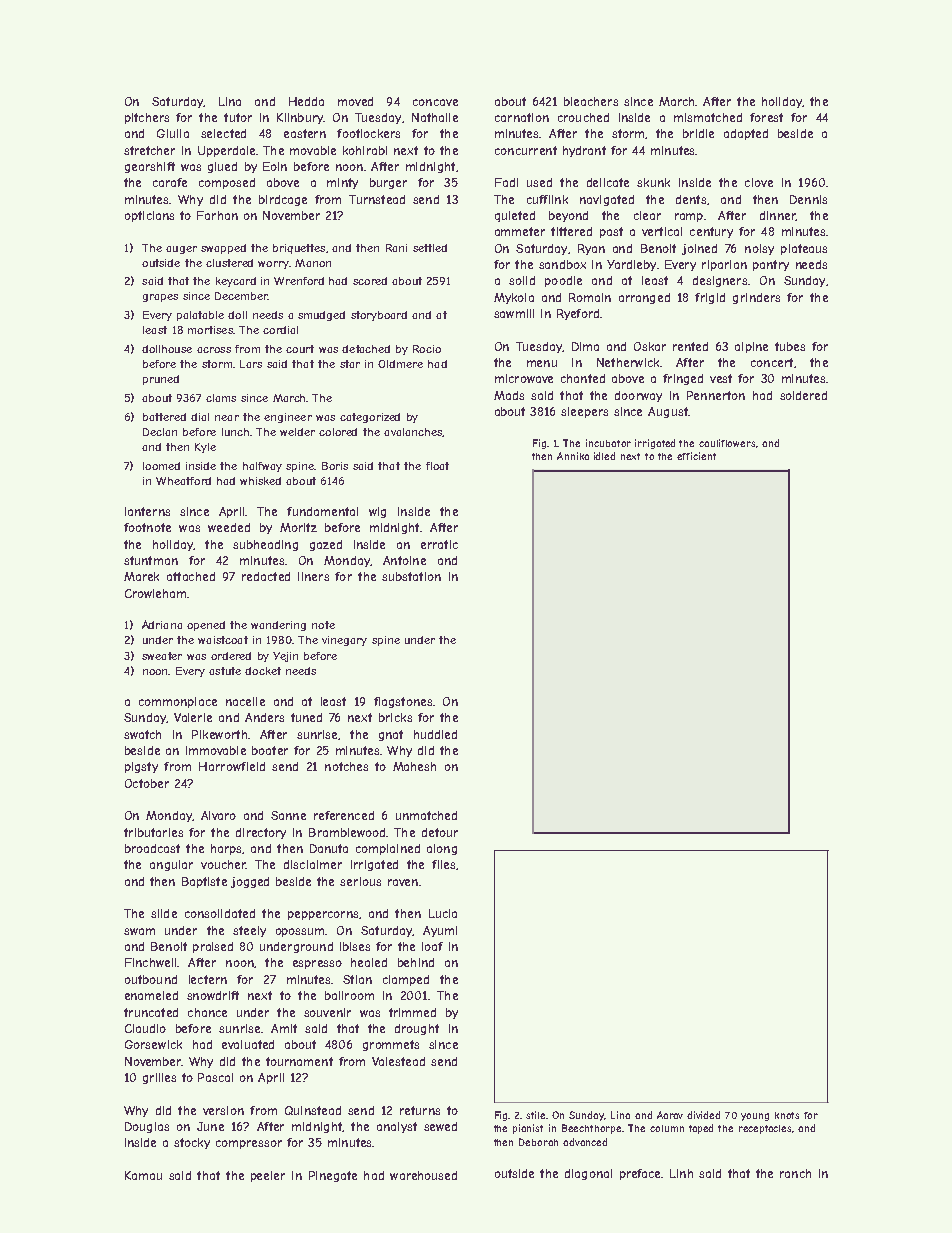  What do you see at coordinates (143, 1175) in the screenshot?
I see `Kamau` at bounding box center [143, 1175].
